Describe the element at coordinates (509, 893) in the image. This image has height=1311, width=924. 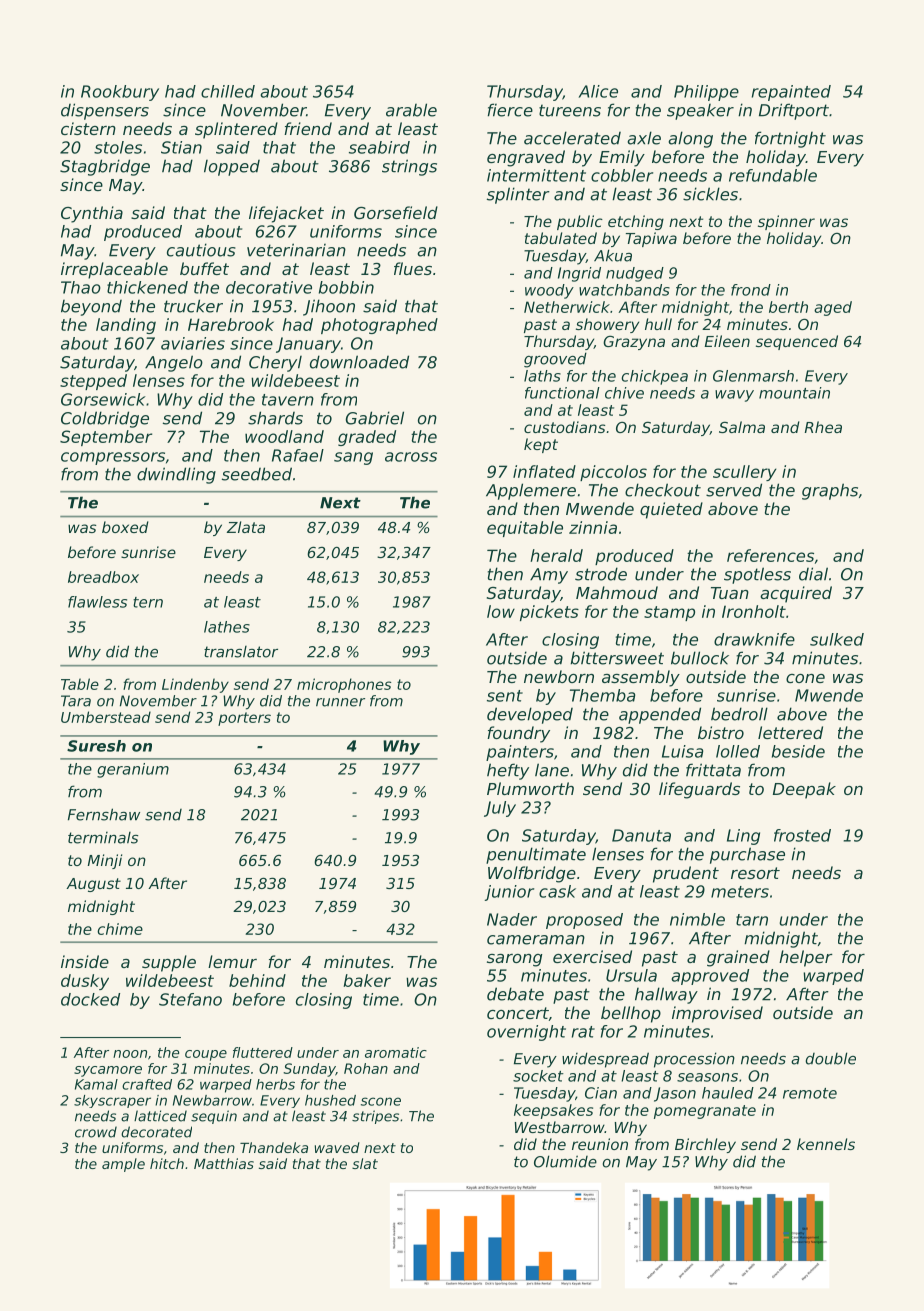
I see `junior` at that location.
